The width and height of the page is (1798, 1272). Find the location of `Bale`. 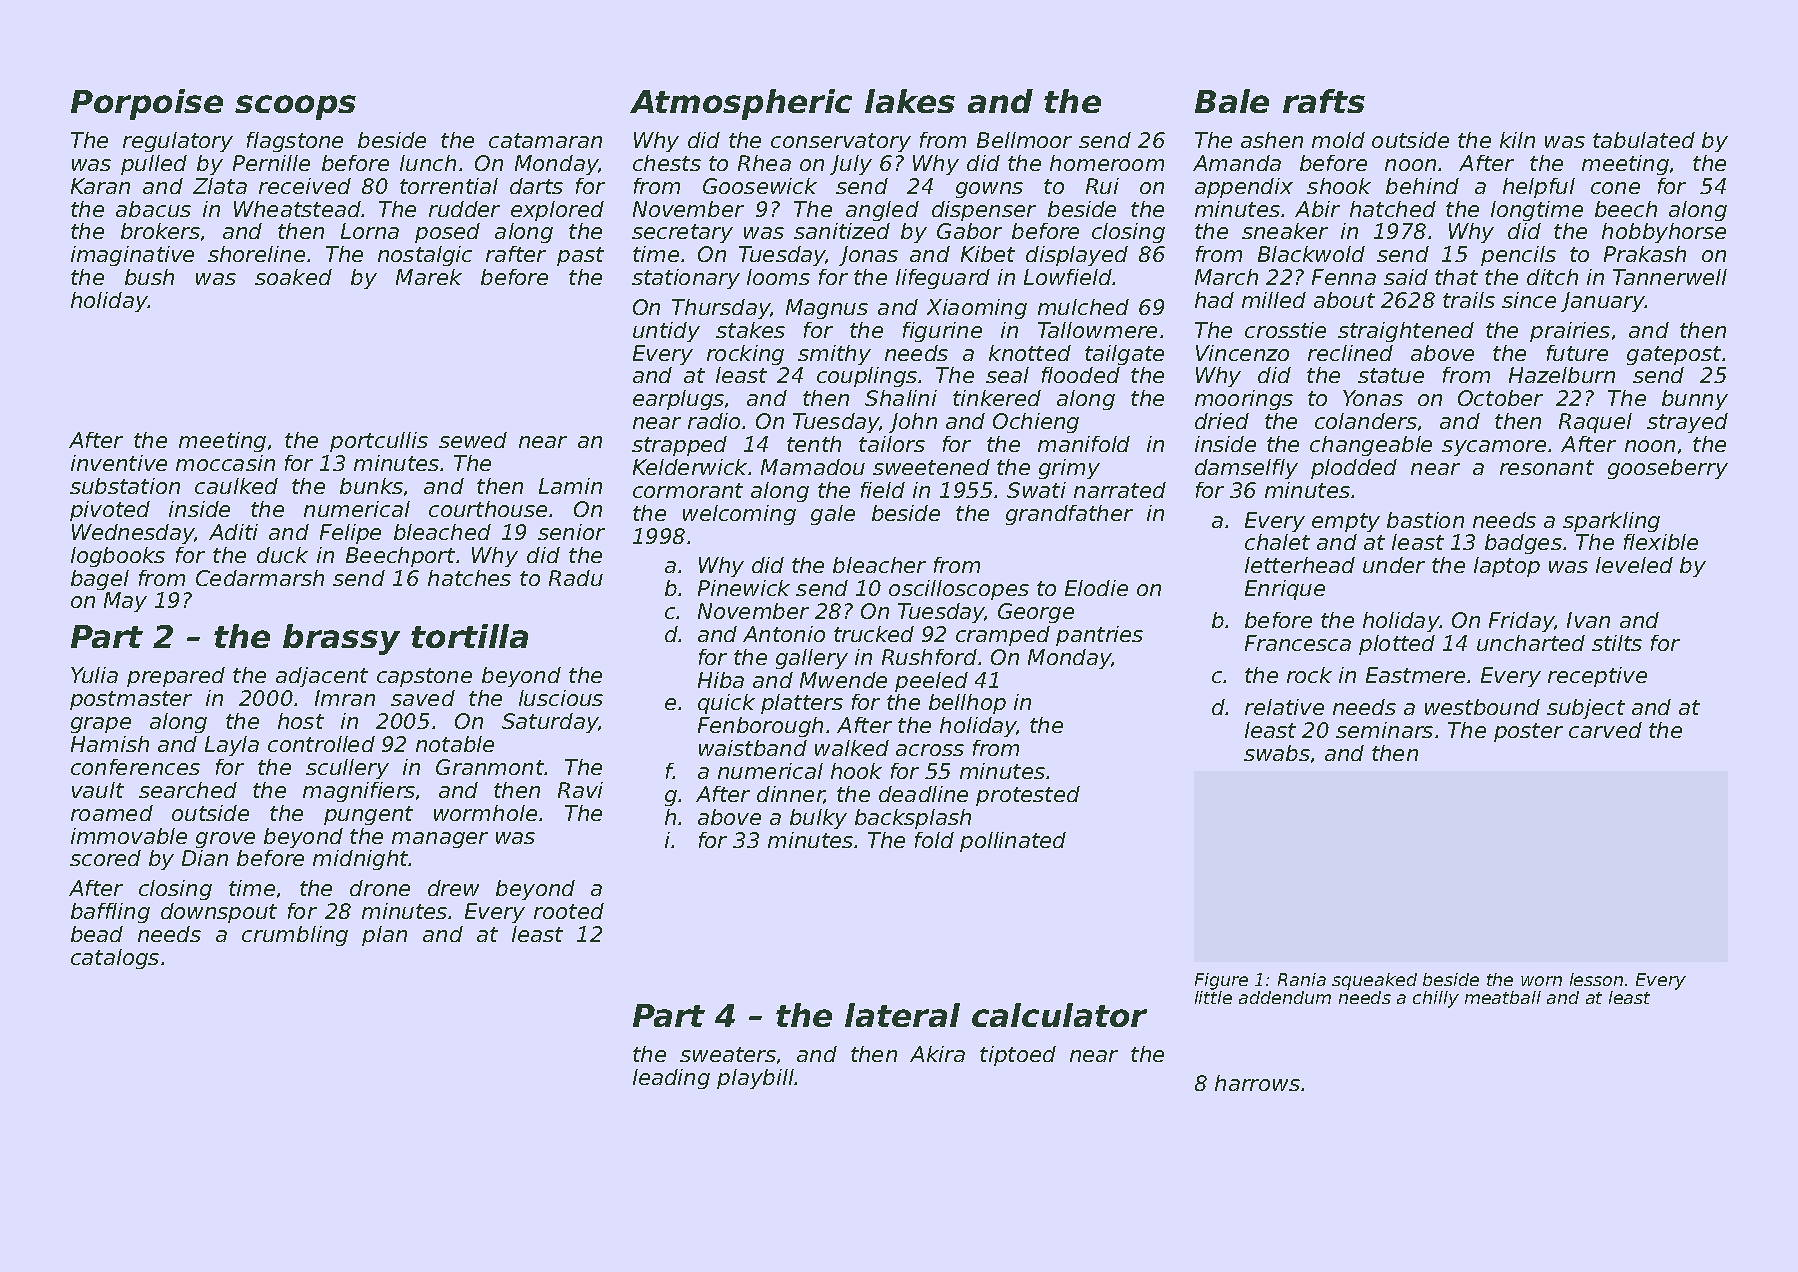

Bale is located at coordinates (1232, 101).
